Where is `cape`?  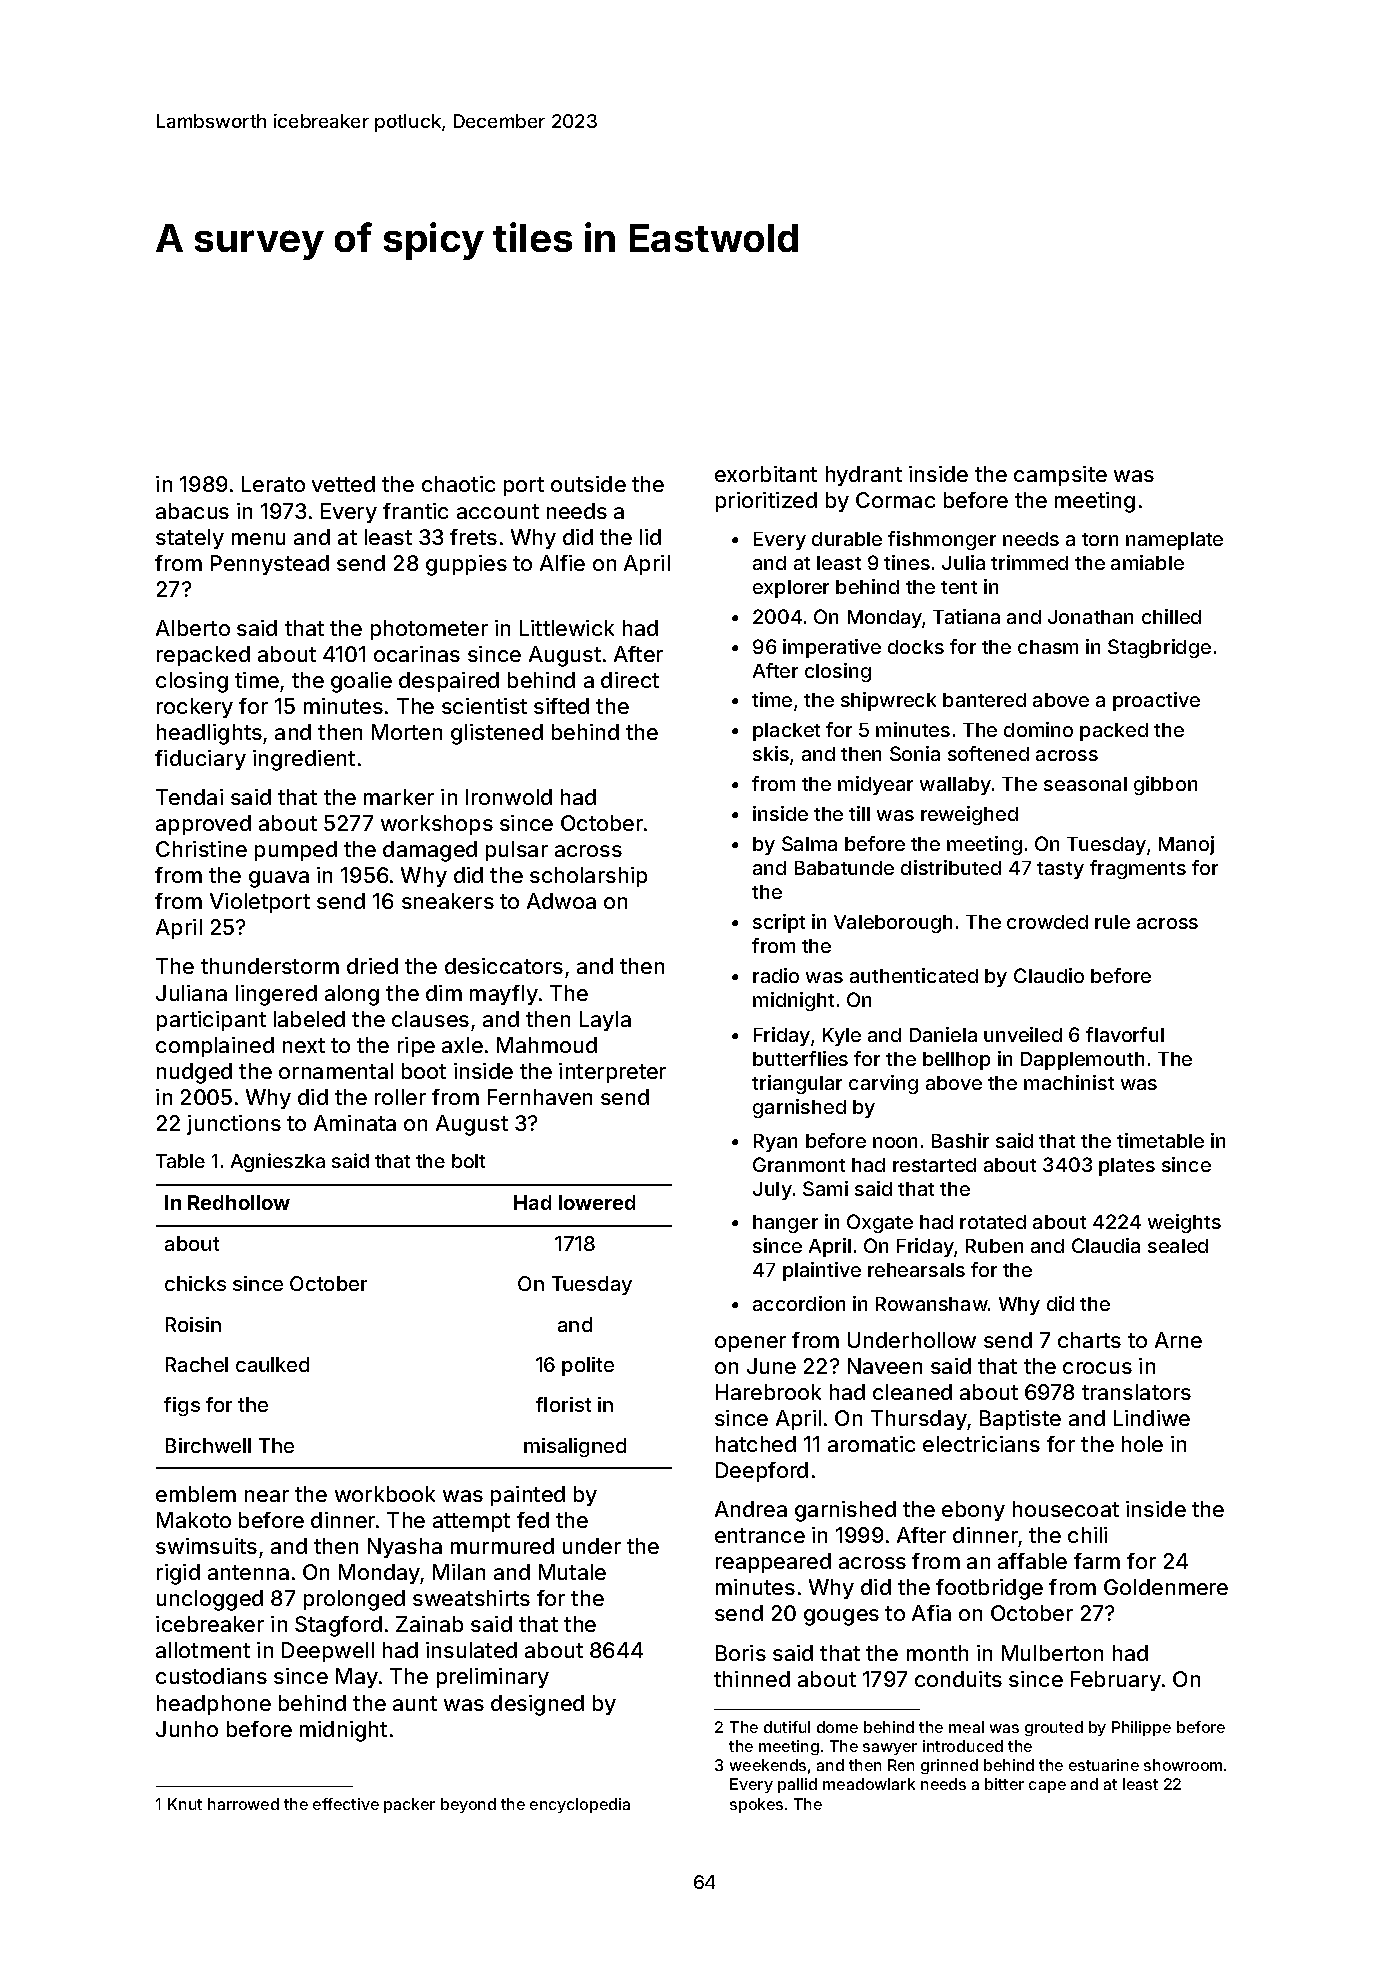 cape is located at coordinates (1047, 1787).
